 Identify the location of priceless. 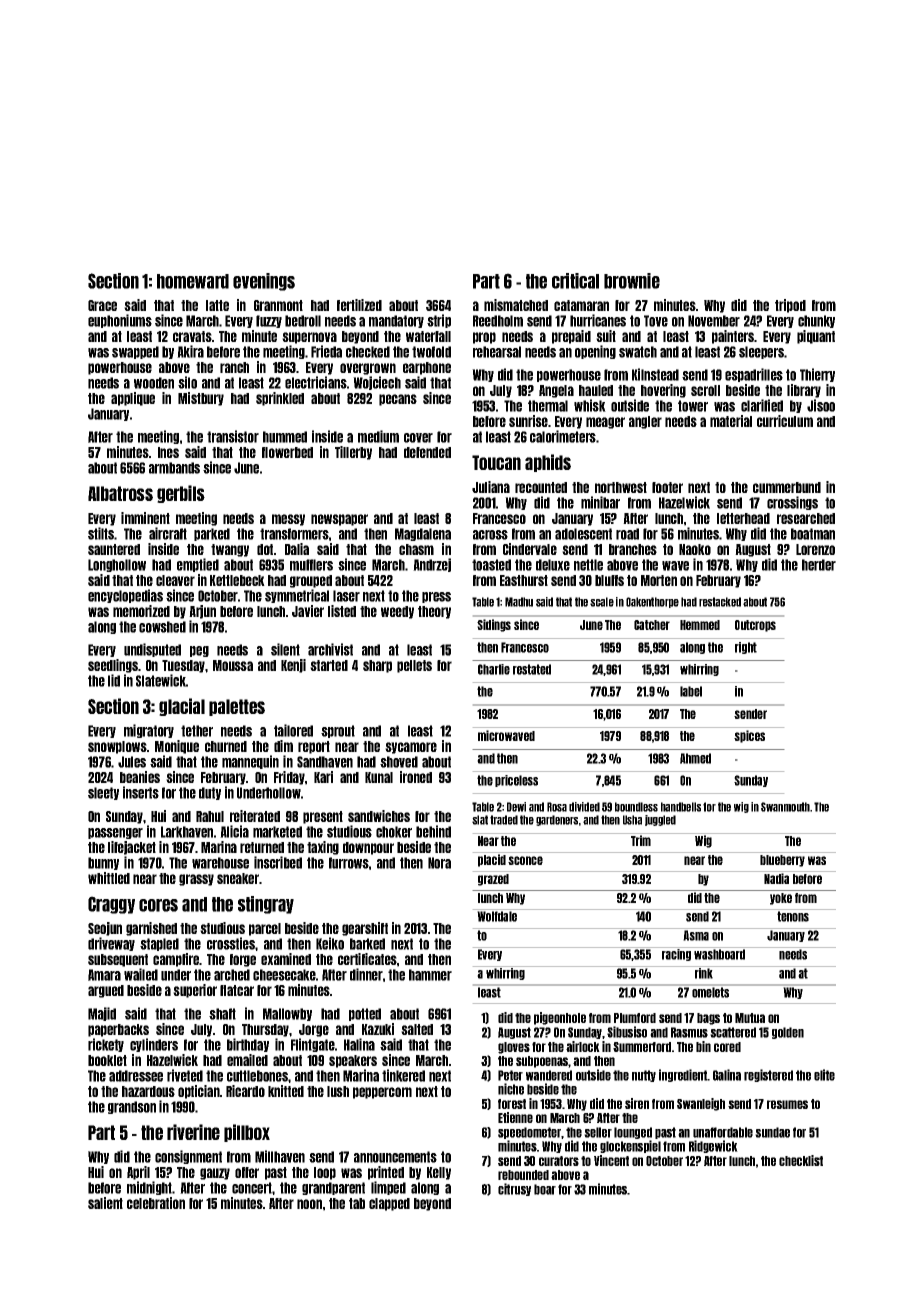
(516, 781).
